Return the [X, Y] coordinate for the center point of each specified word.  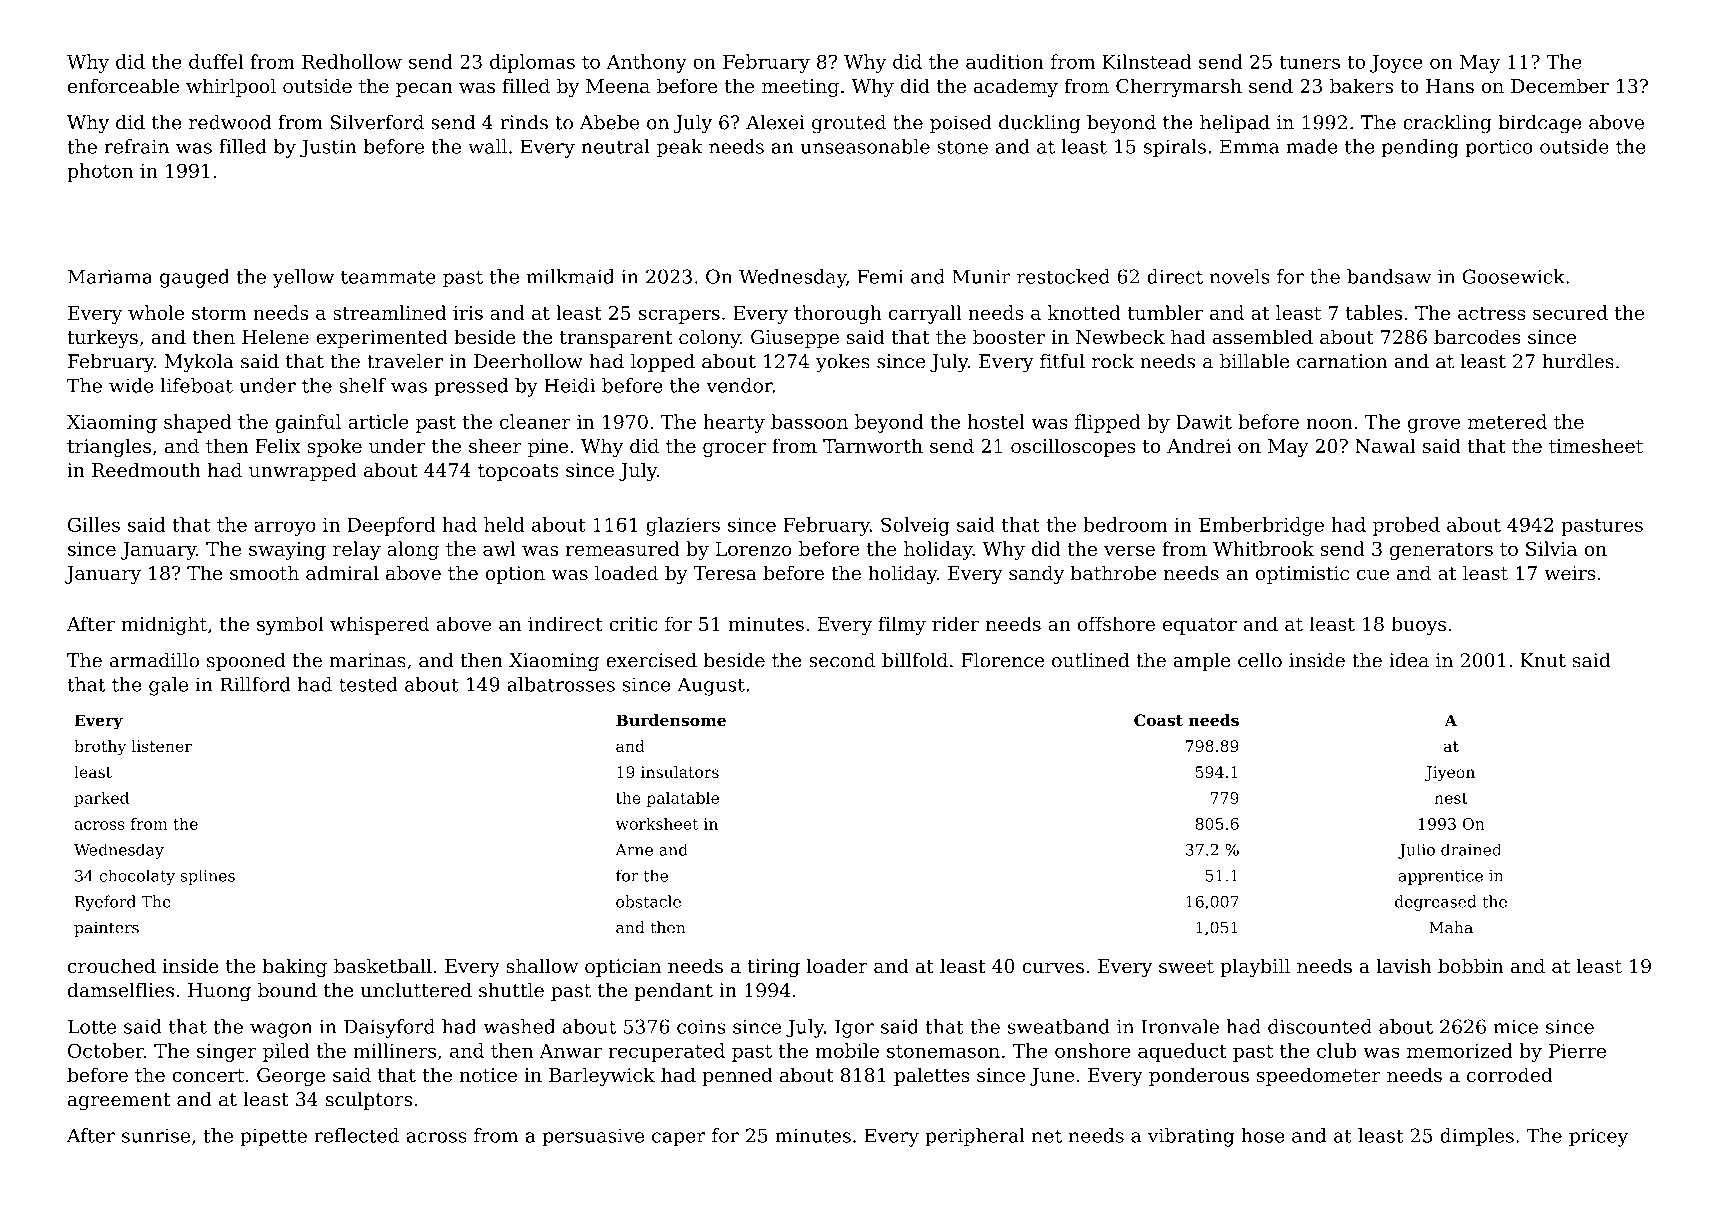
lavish [1404, 966]
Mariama [110, 276]
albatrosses [561, 684]
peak [680, 148]
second [842, 660]
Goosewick [1514, 276]
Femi [880, 276]
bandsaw [1389, 276]
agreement [119, 1102]
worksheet [657, 823]
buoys [1418, 625]
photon [100, 172]
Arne [634, 850]
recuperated [667, 1052]
